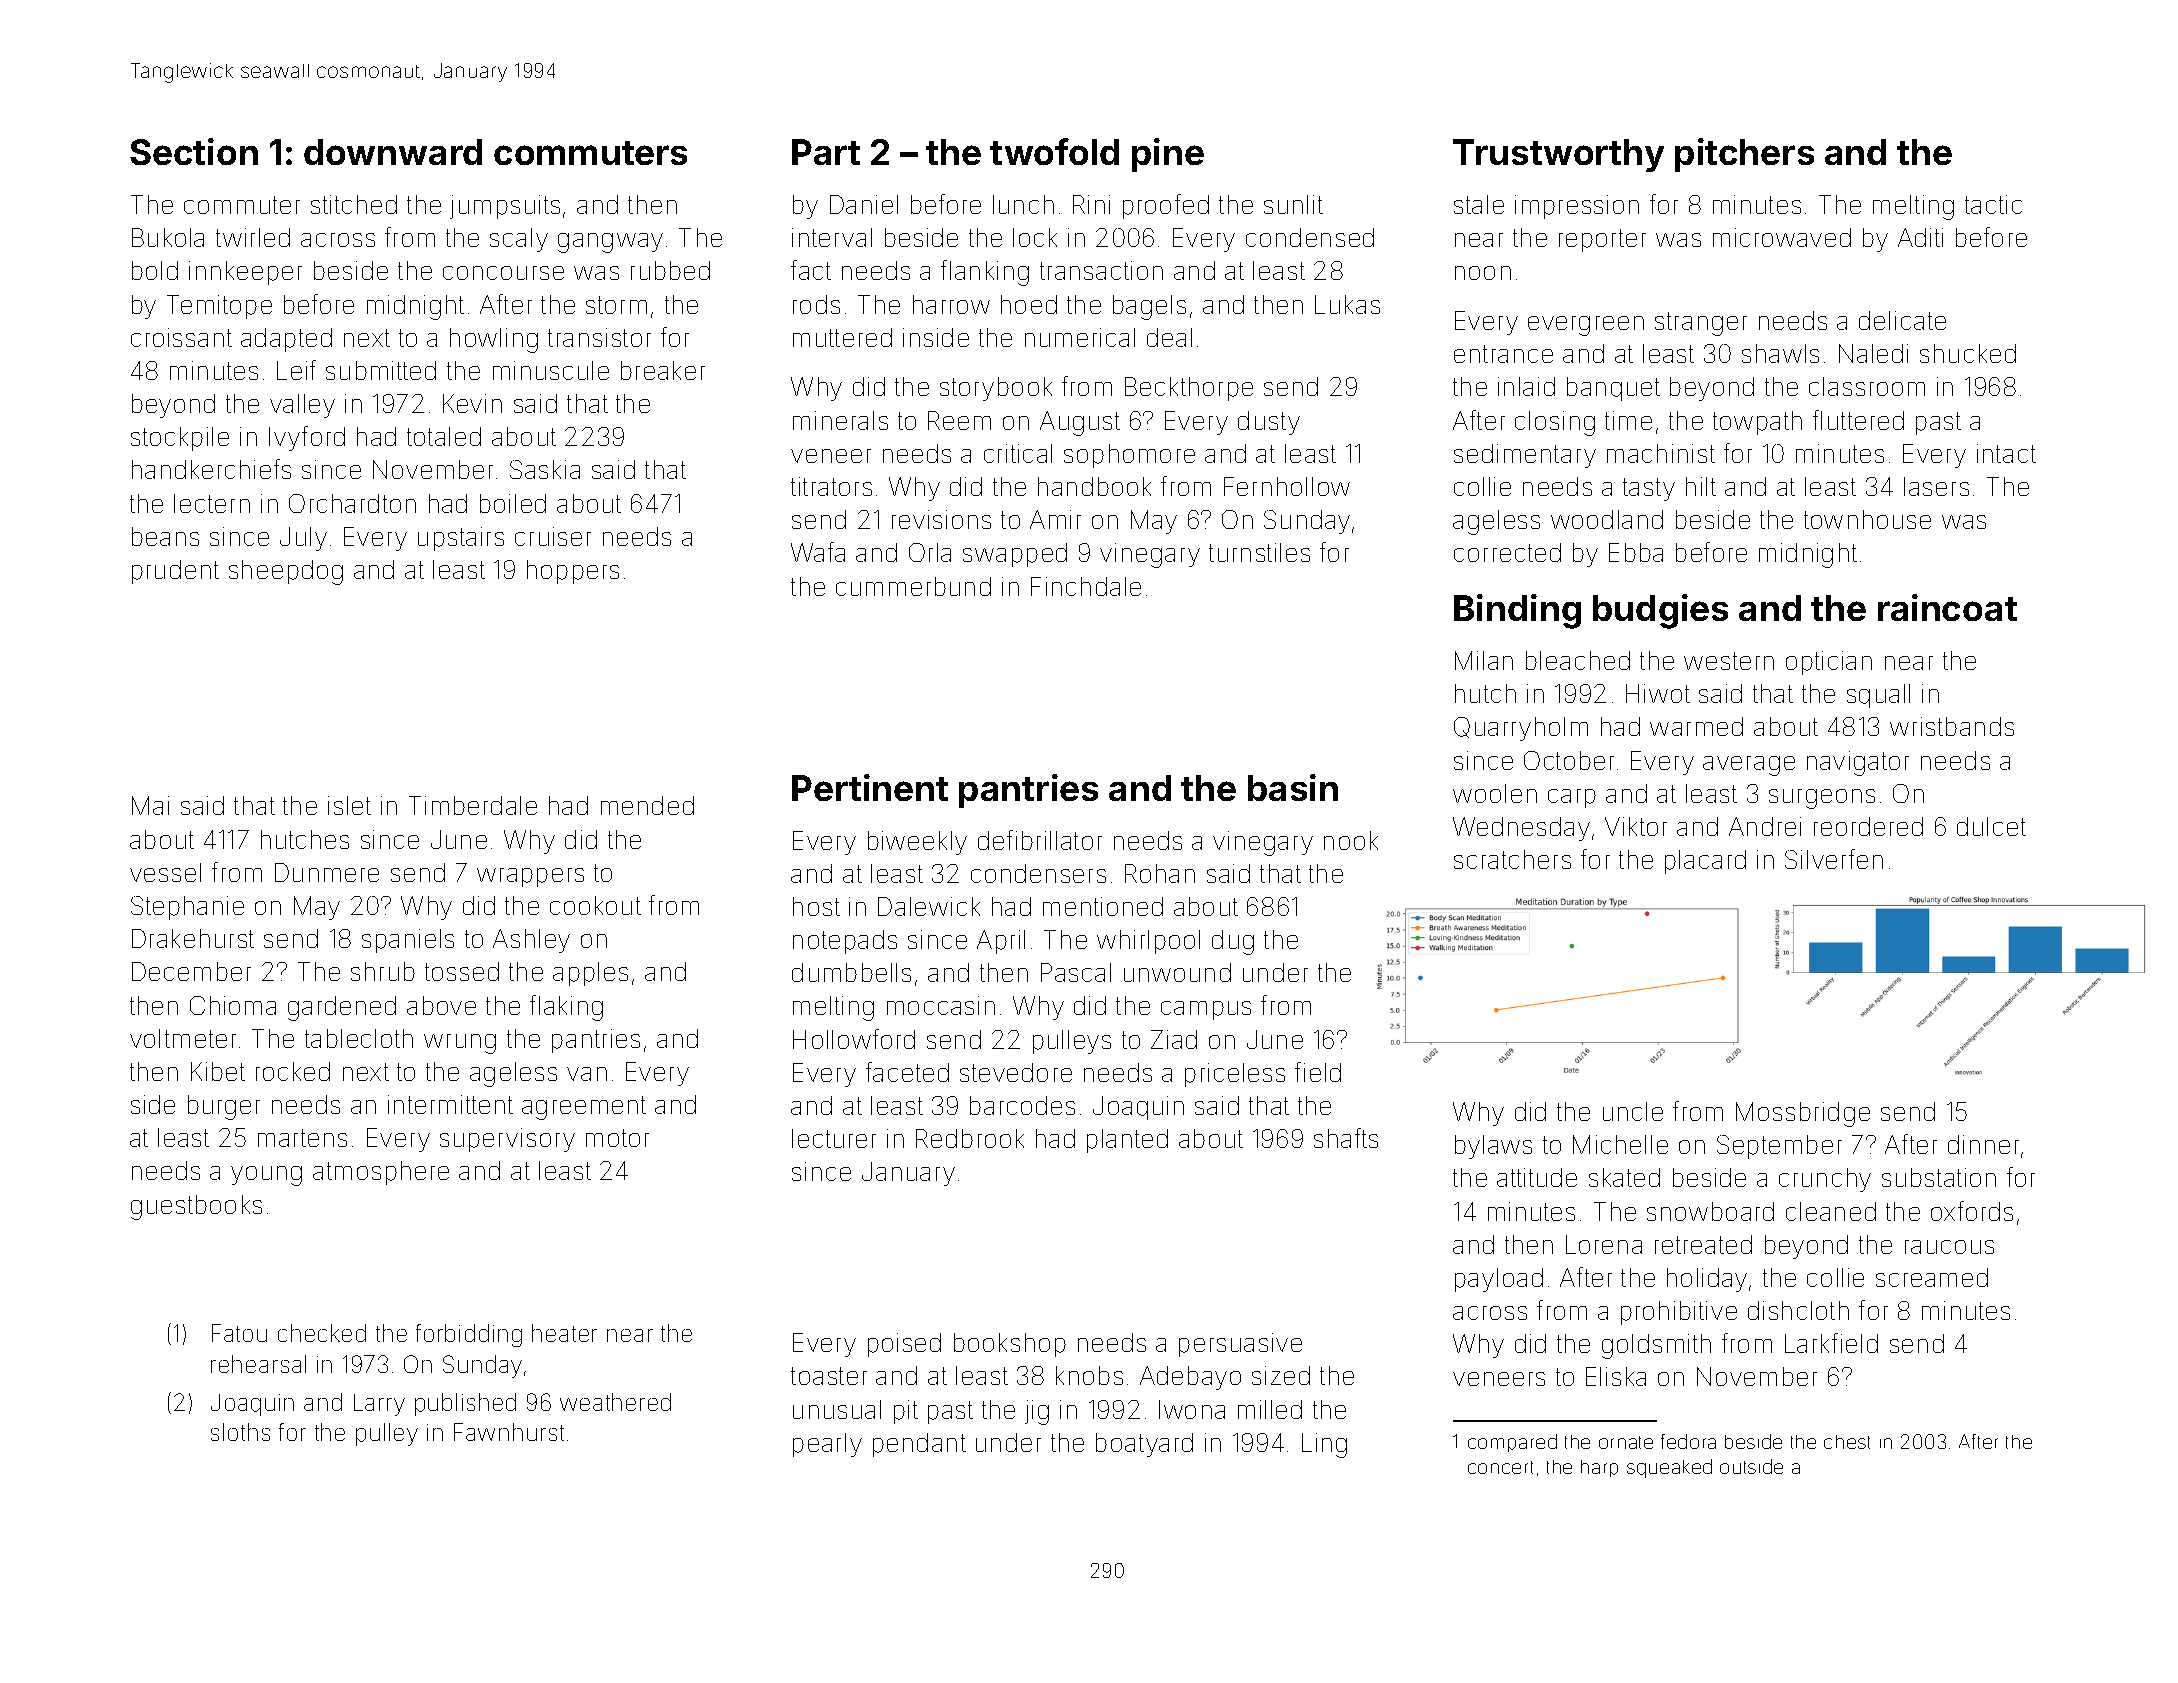  Describe the element at coordinates (240, 1432) in the screenshot. I see `sloths` at that location.
